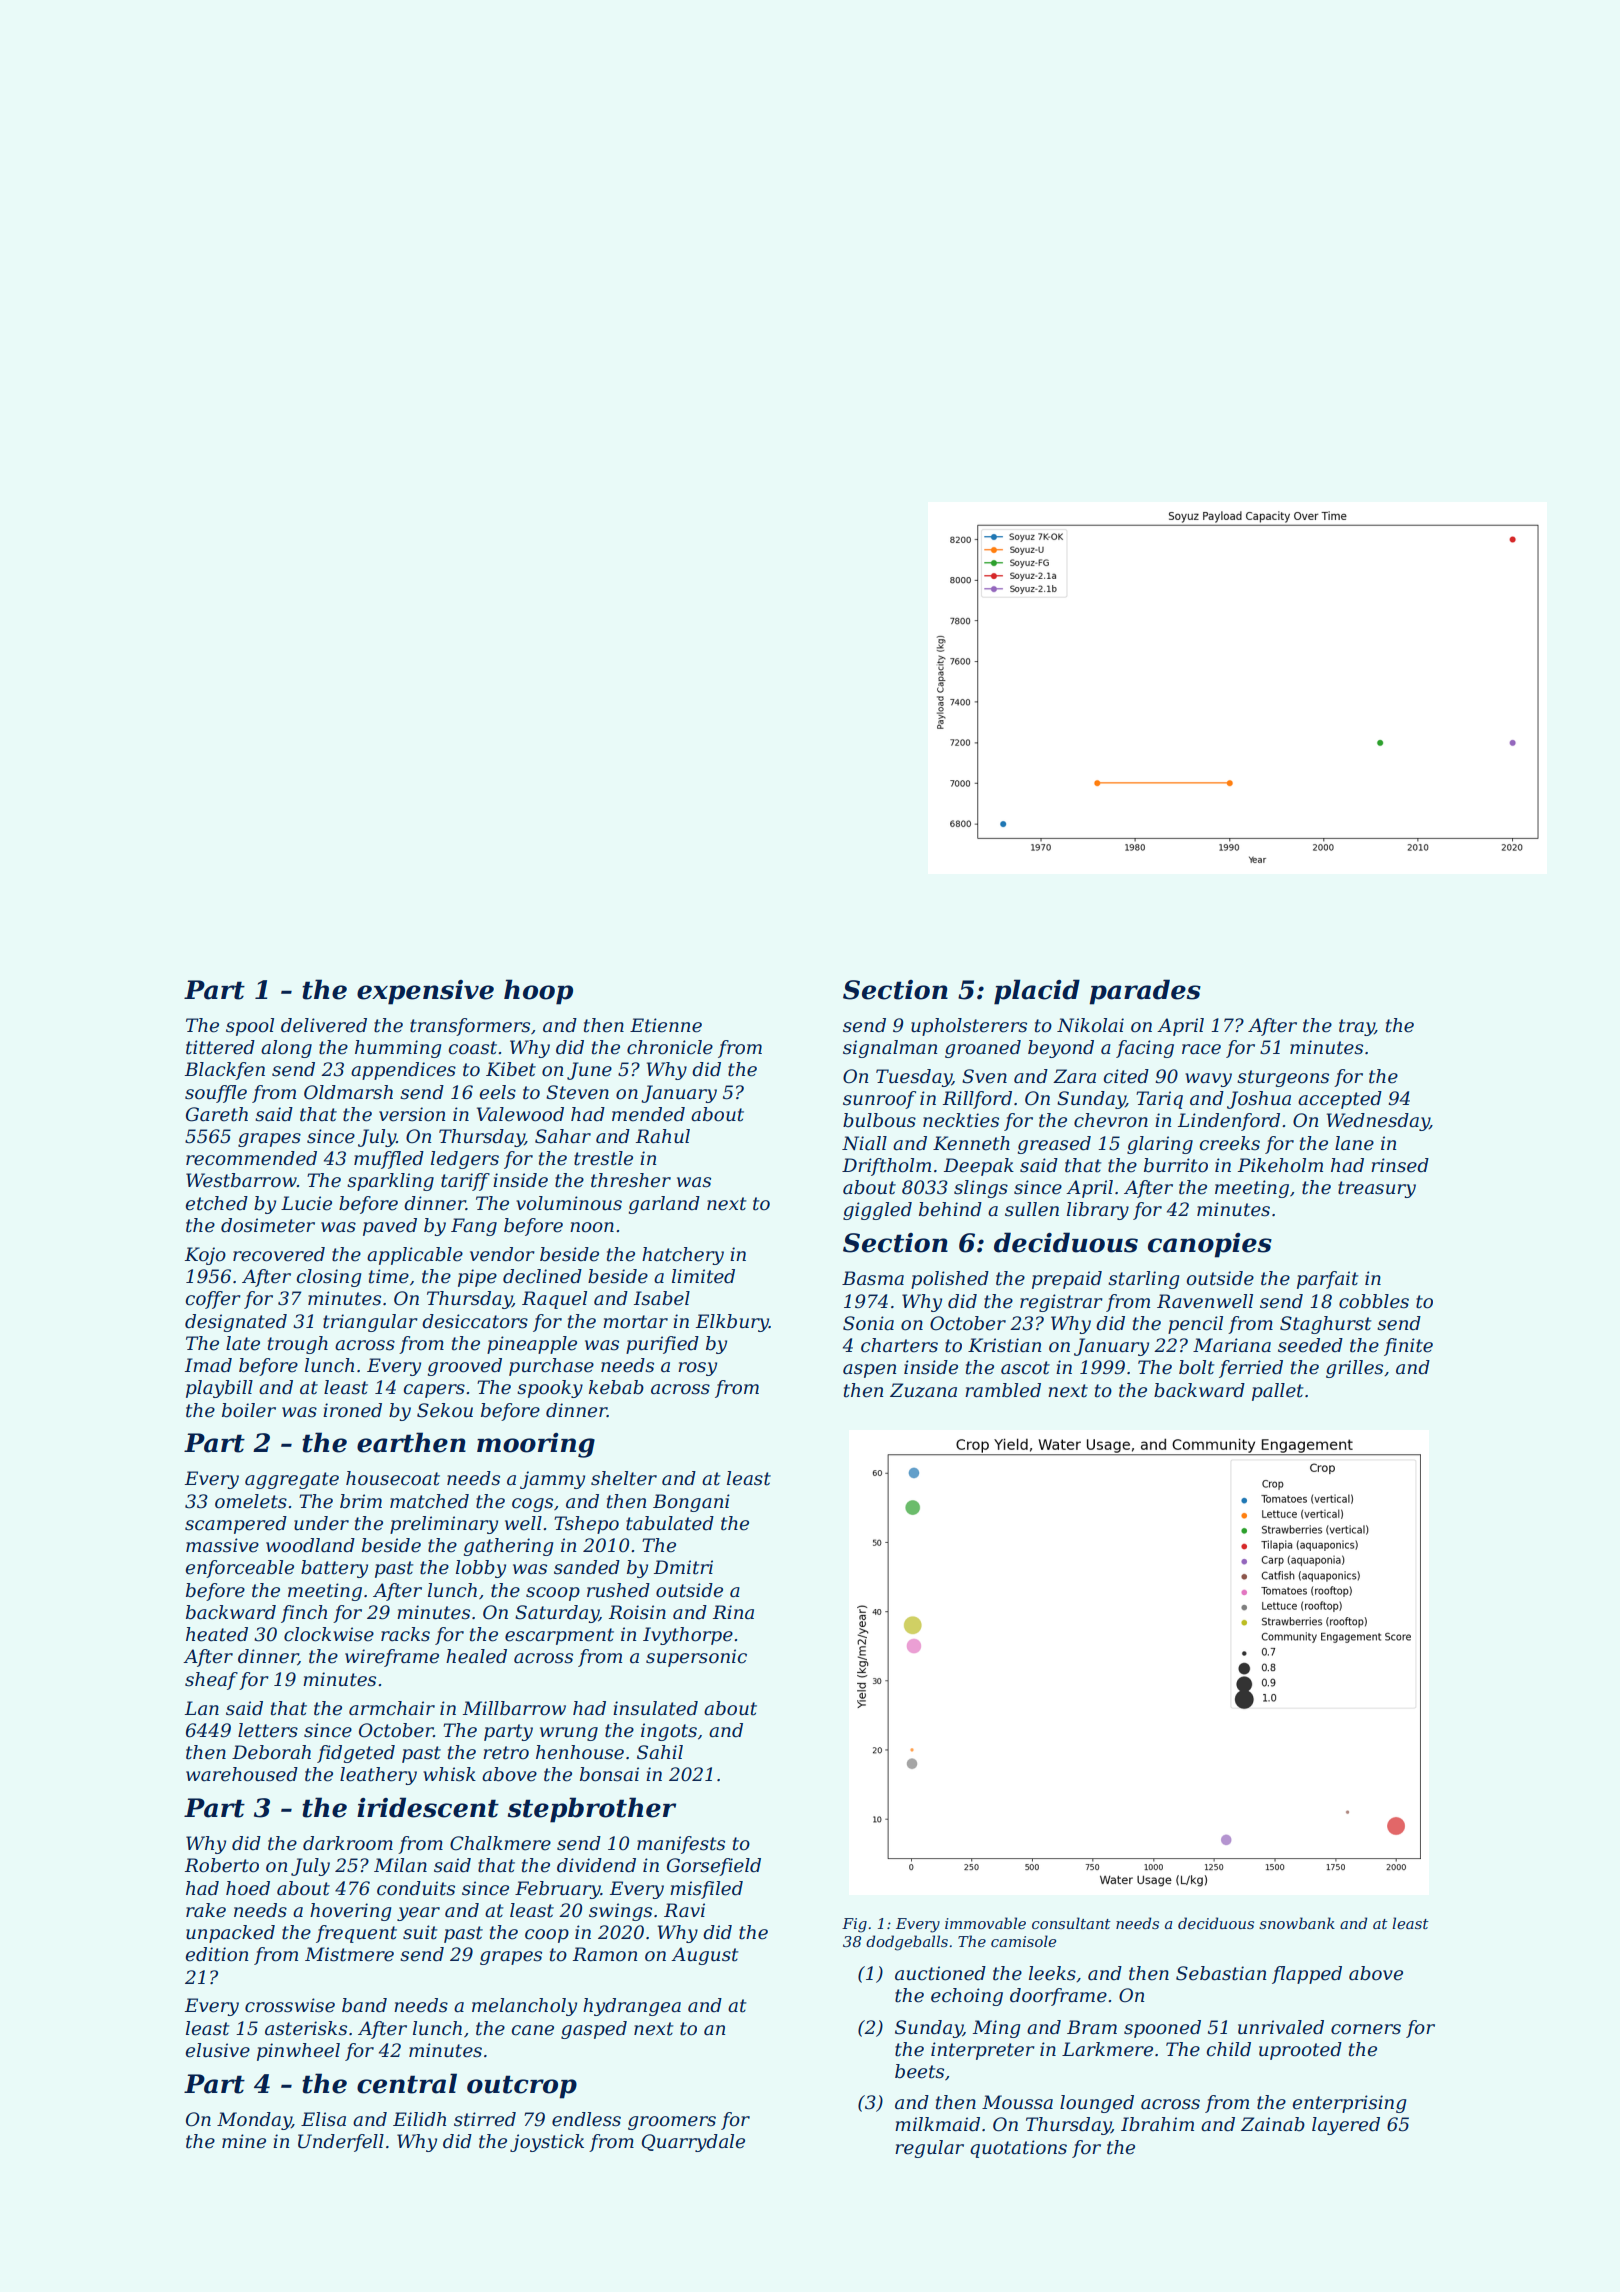  Describe the element at coordinates (310, 1545) in the image. I see `woodland` at that location.
